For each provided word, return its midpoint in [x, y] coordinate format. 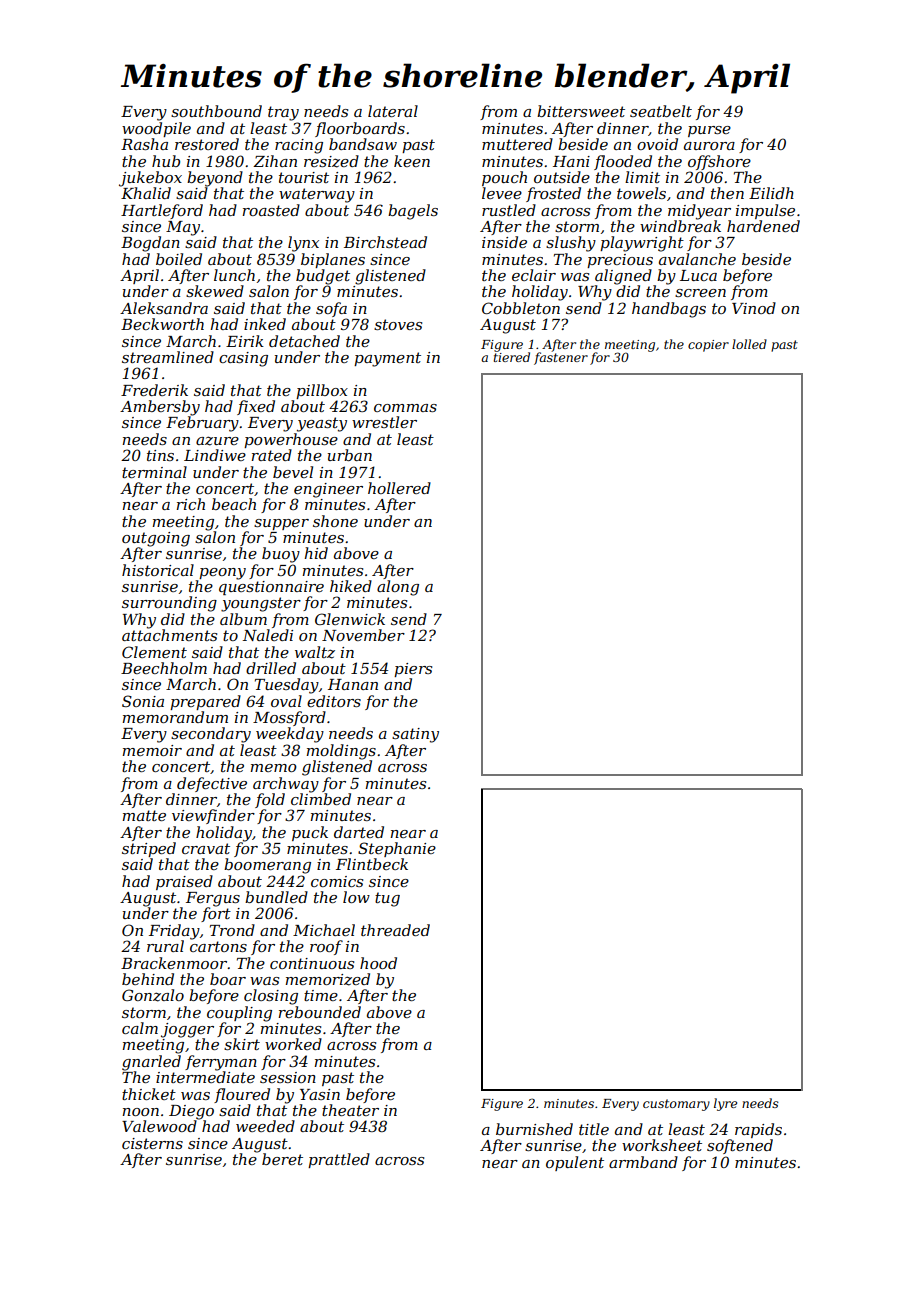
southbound [216, 111]
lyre [725, 1104]
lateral [393, 111]
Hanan [353, 684]
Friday [174, 932]
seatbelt [661, 111]
